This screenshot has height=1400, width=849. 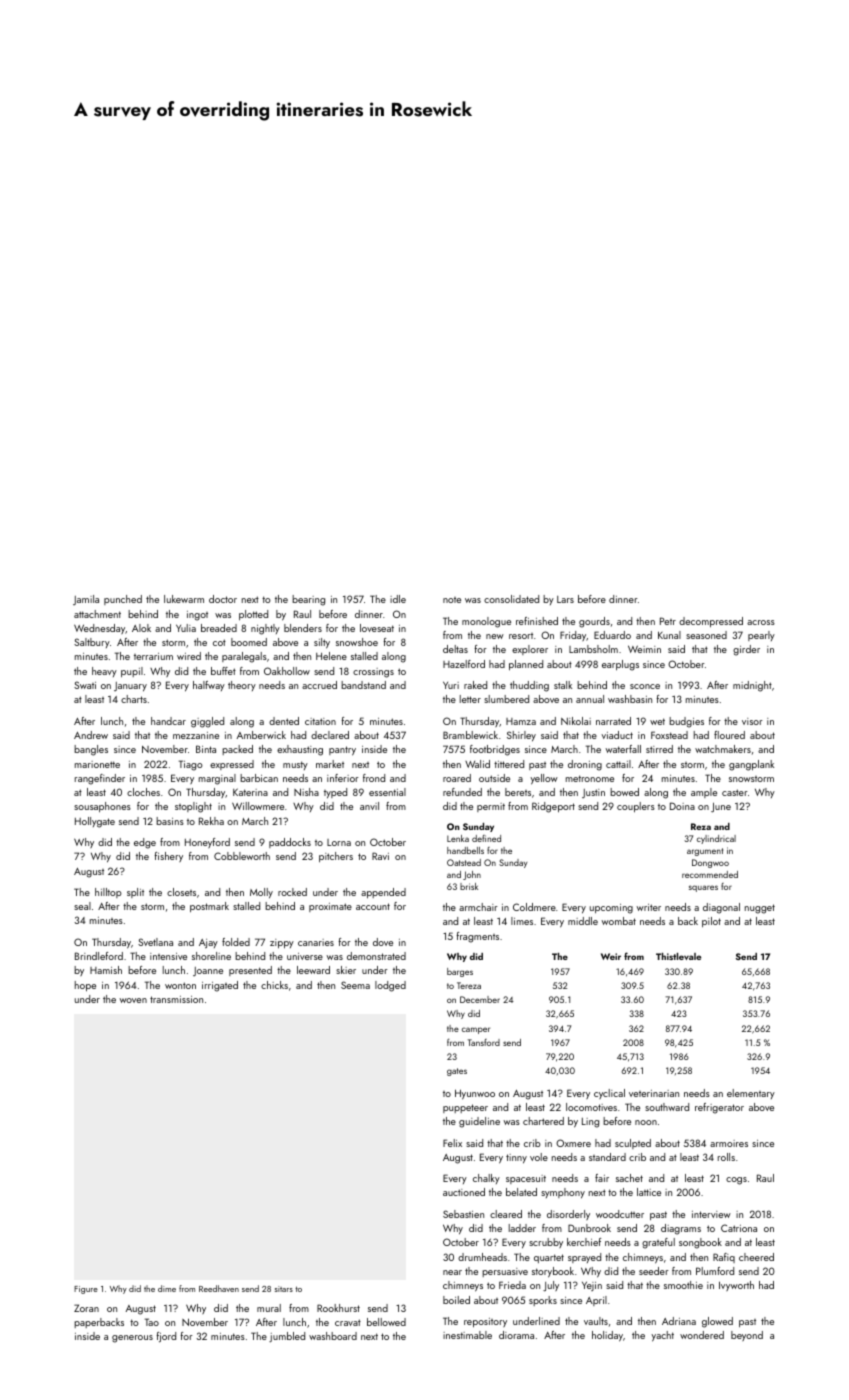 I want to click on transmission, so click(x=176, y=999).
